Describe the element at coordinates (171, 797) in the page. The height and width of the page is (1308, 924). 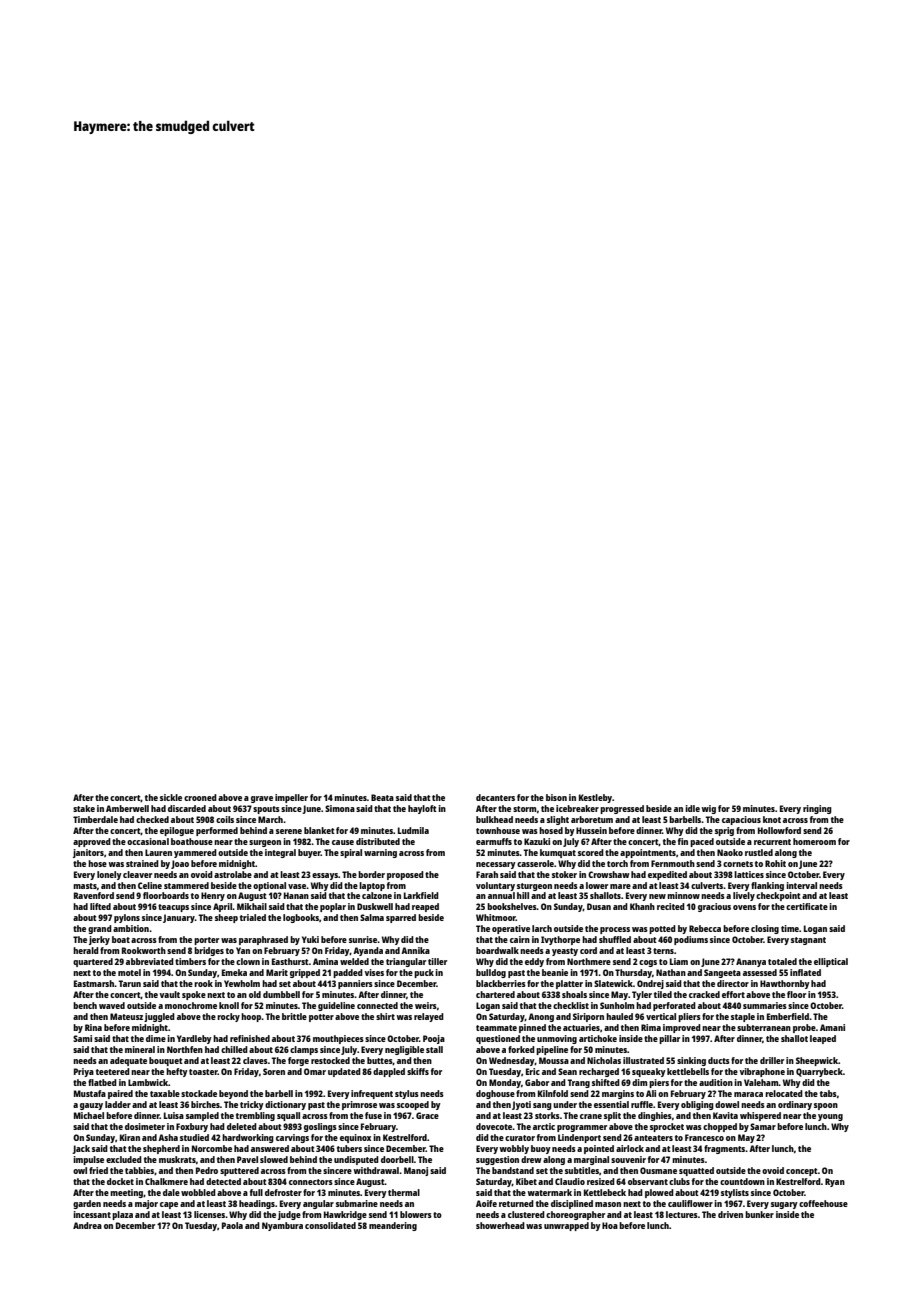
I see `sickle` at that location.
